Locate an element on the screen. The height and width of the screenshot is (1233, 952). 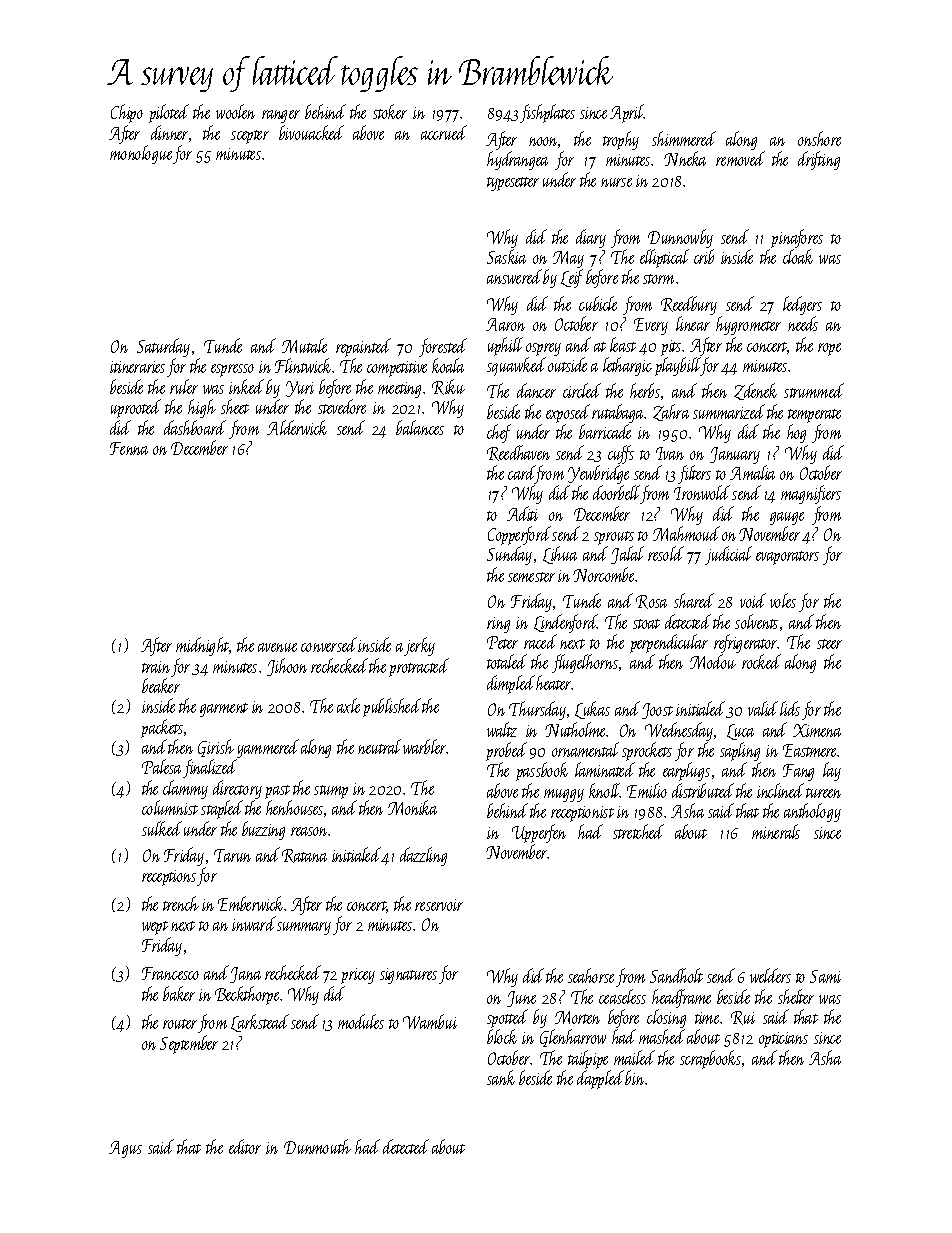
Fenna is located at coordinates (129, 448).
